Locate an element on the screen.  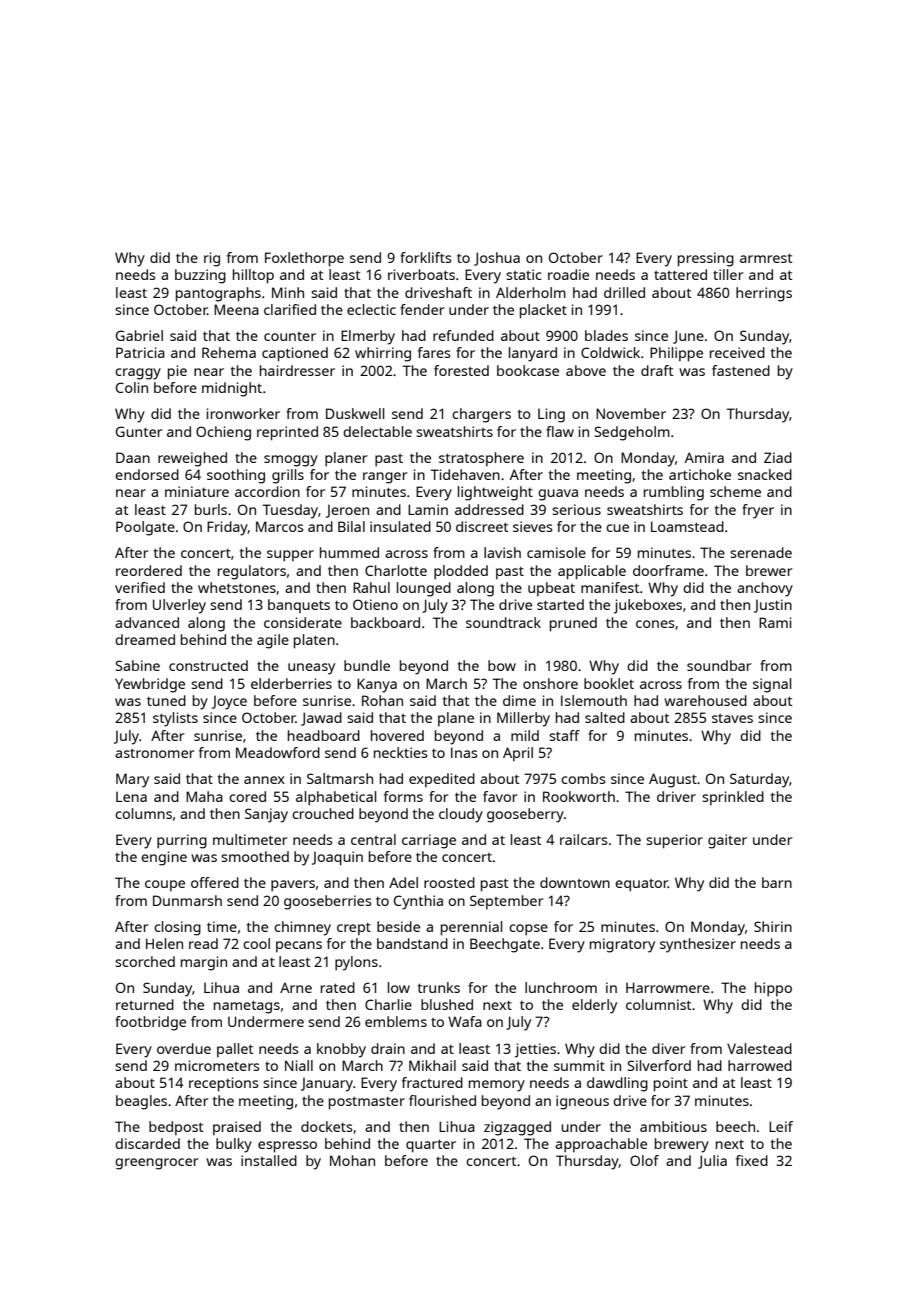
lunchroom is located at coordinates (561, 987).
